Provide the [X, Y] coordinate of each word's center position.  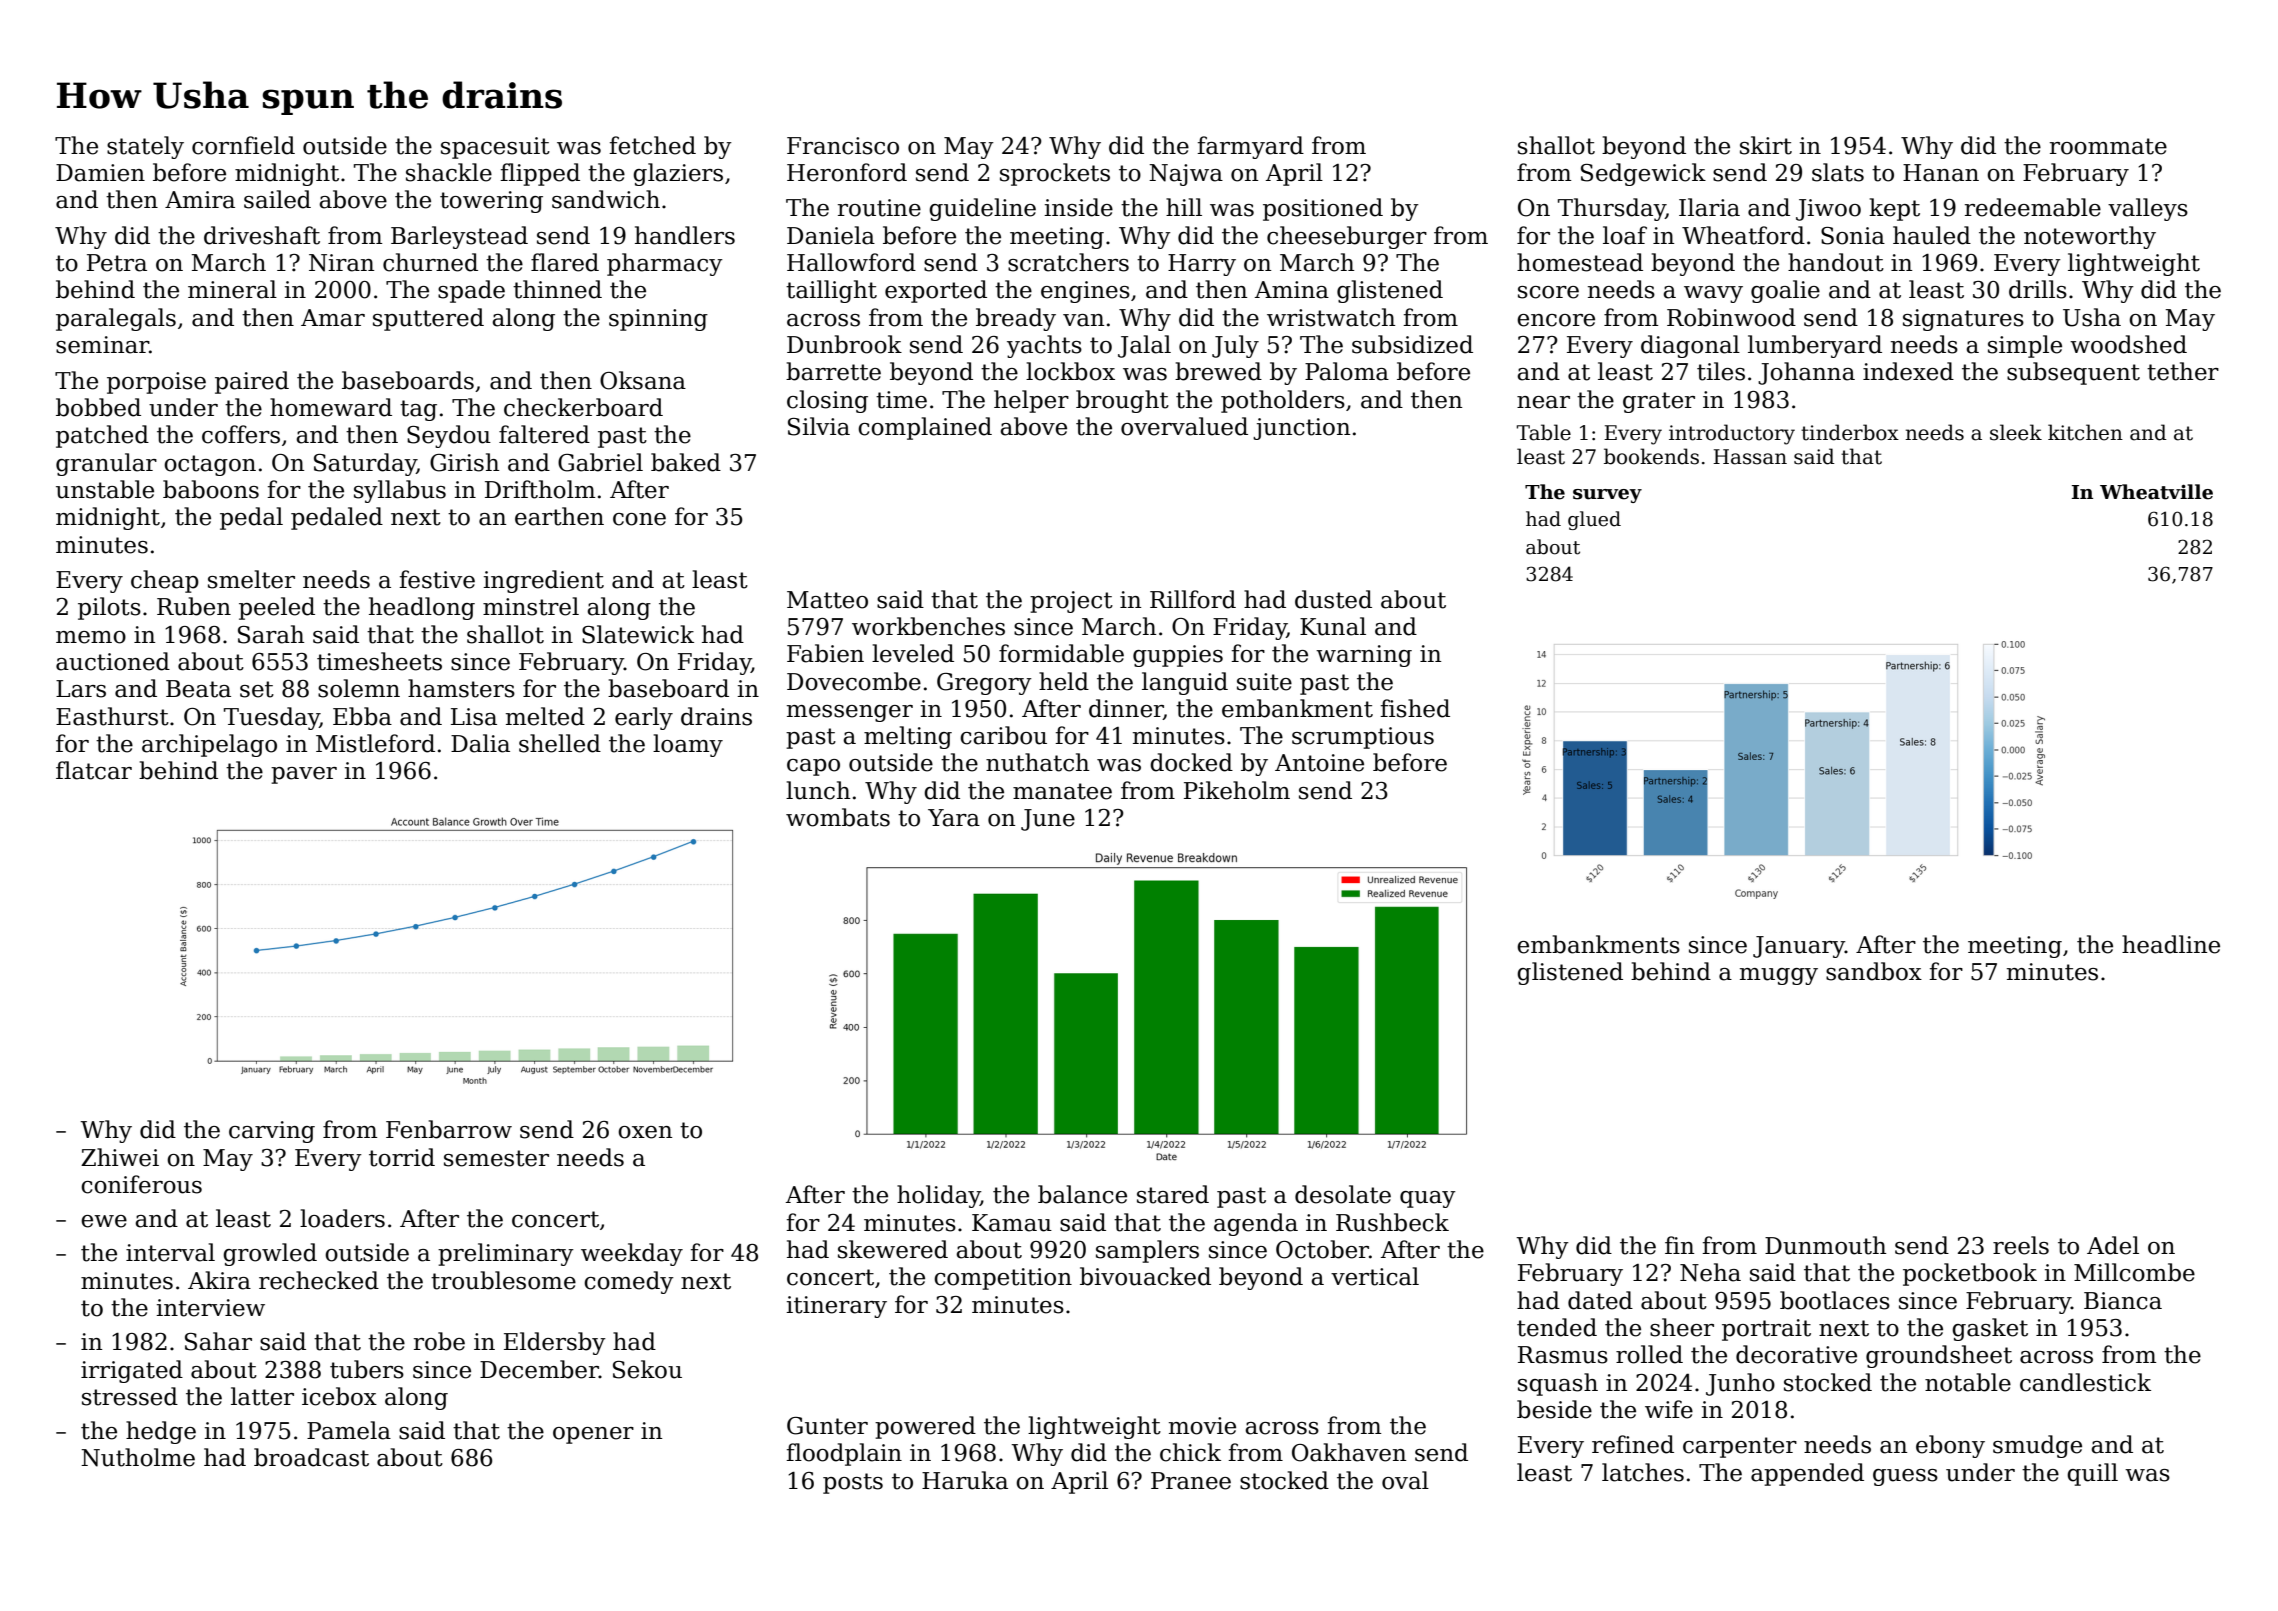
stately [145, 147]
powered [925, 1427]
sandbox [1874, 971]
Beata [198, 689]
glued [1594, 520]
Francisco [843, 146]
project [1071, 602]
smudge [2037, 1446]
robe [439, 1341]
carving [272, 1132]
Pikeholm [1237, 790]
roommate [2108, 146]
